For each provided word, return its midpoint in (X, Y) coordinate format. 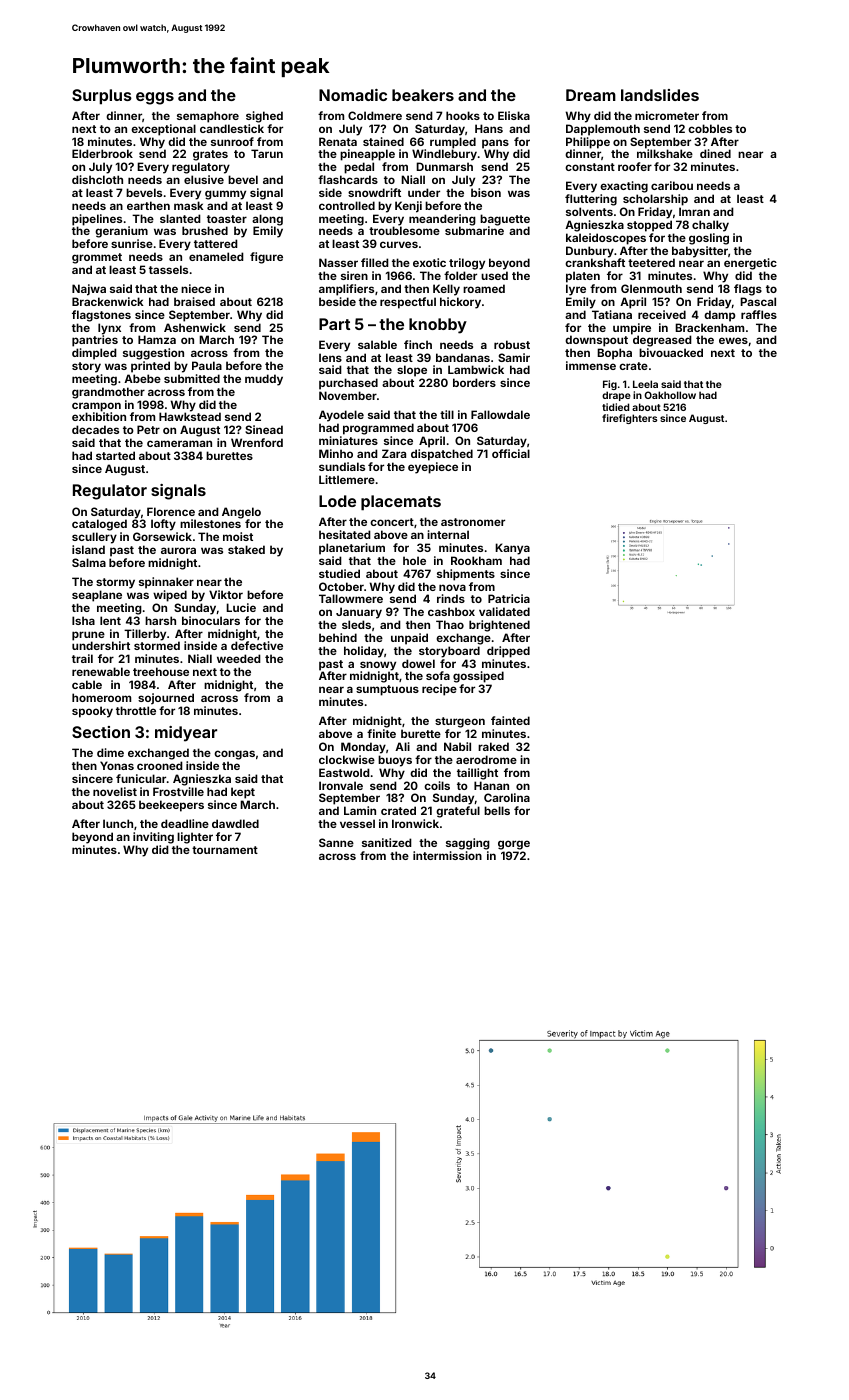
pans (495, 144)
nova (452, 587)
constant (590, 167)
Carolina (507, 797)
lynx (109, 329)
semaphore (208, 117)
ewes (733, 340)
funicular (141, 778)
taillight (477, 774)
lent (110, 620)
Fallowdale (500, 414)
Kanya (512, 549)
